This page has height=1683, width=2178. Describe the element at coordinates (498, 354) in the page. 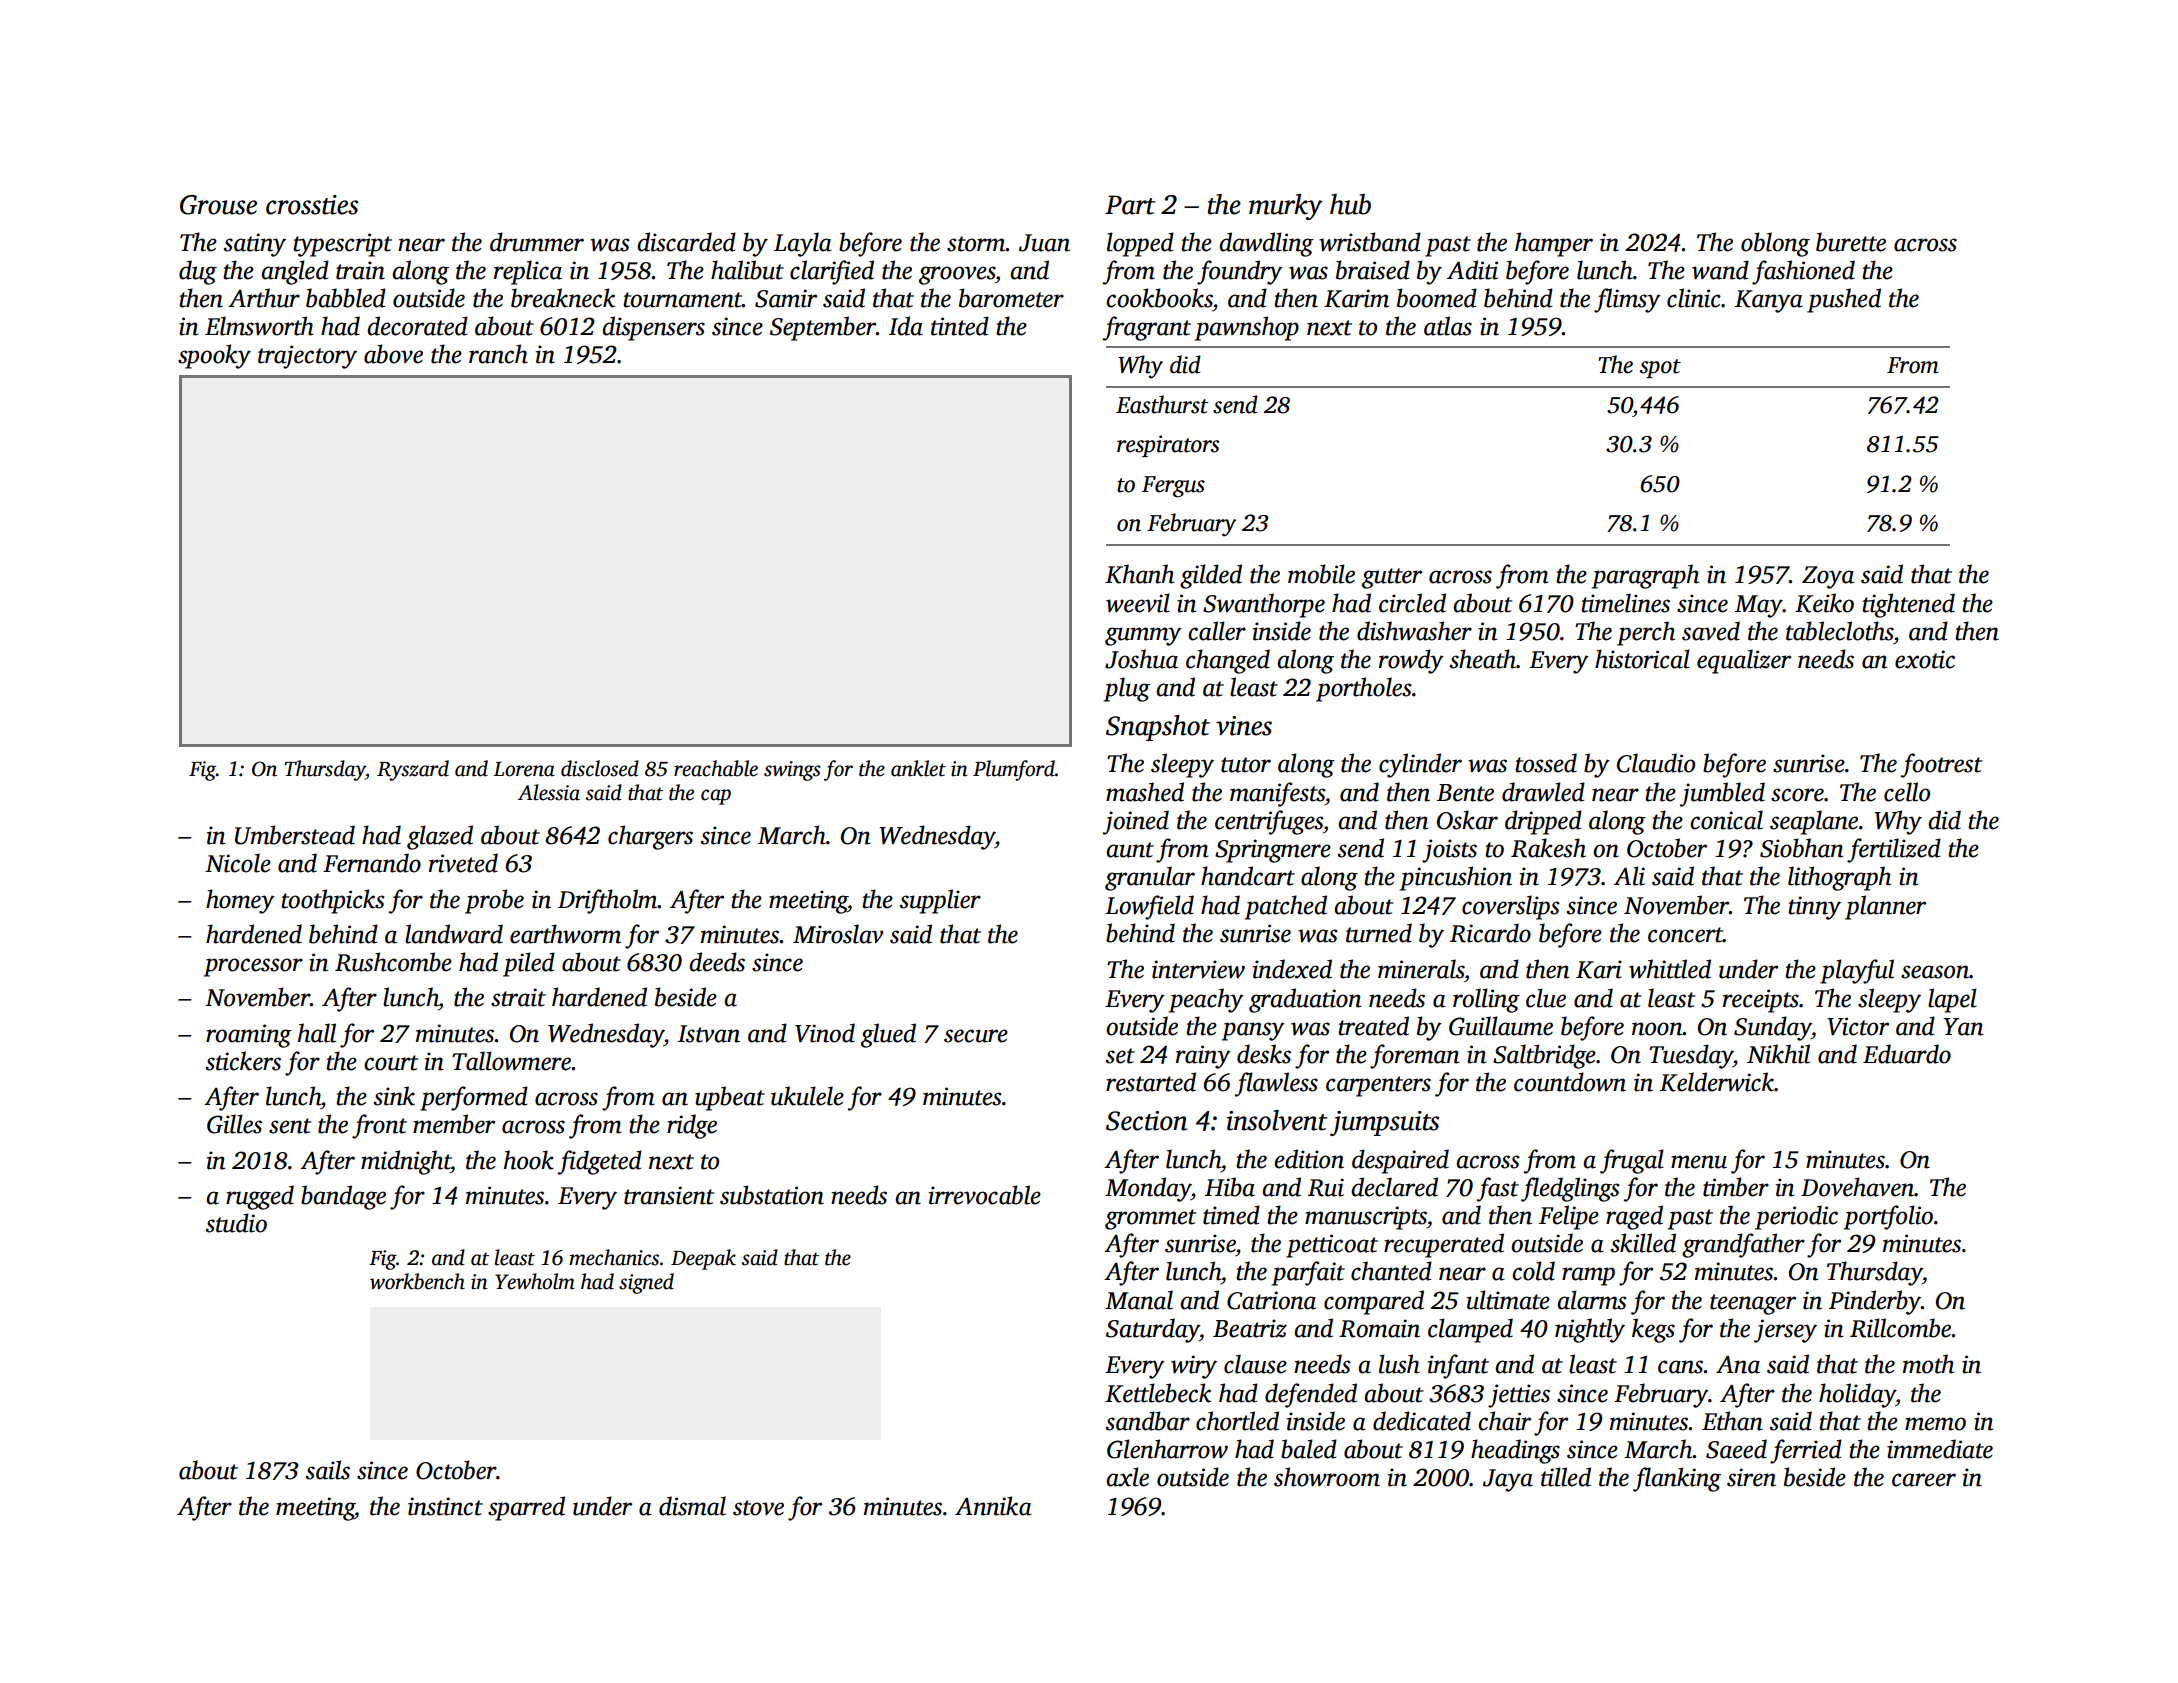

I see `ranch` at that location.
